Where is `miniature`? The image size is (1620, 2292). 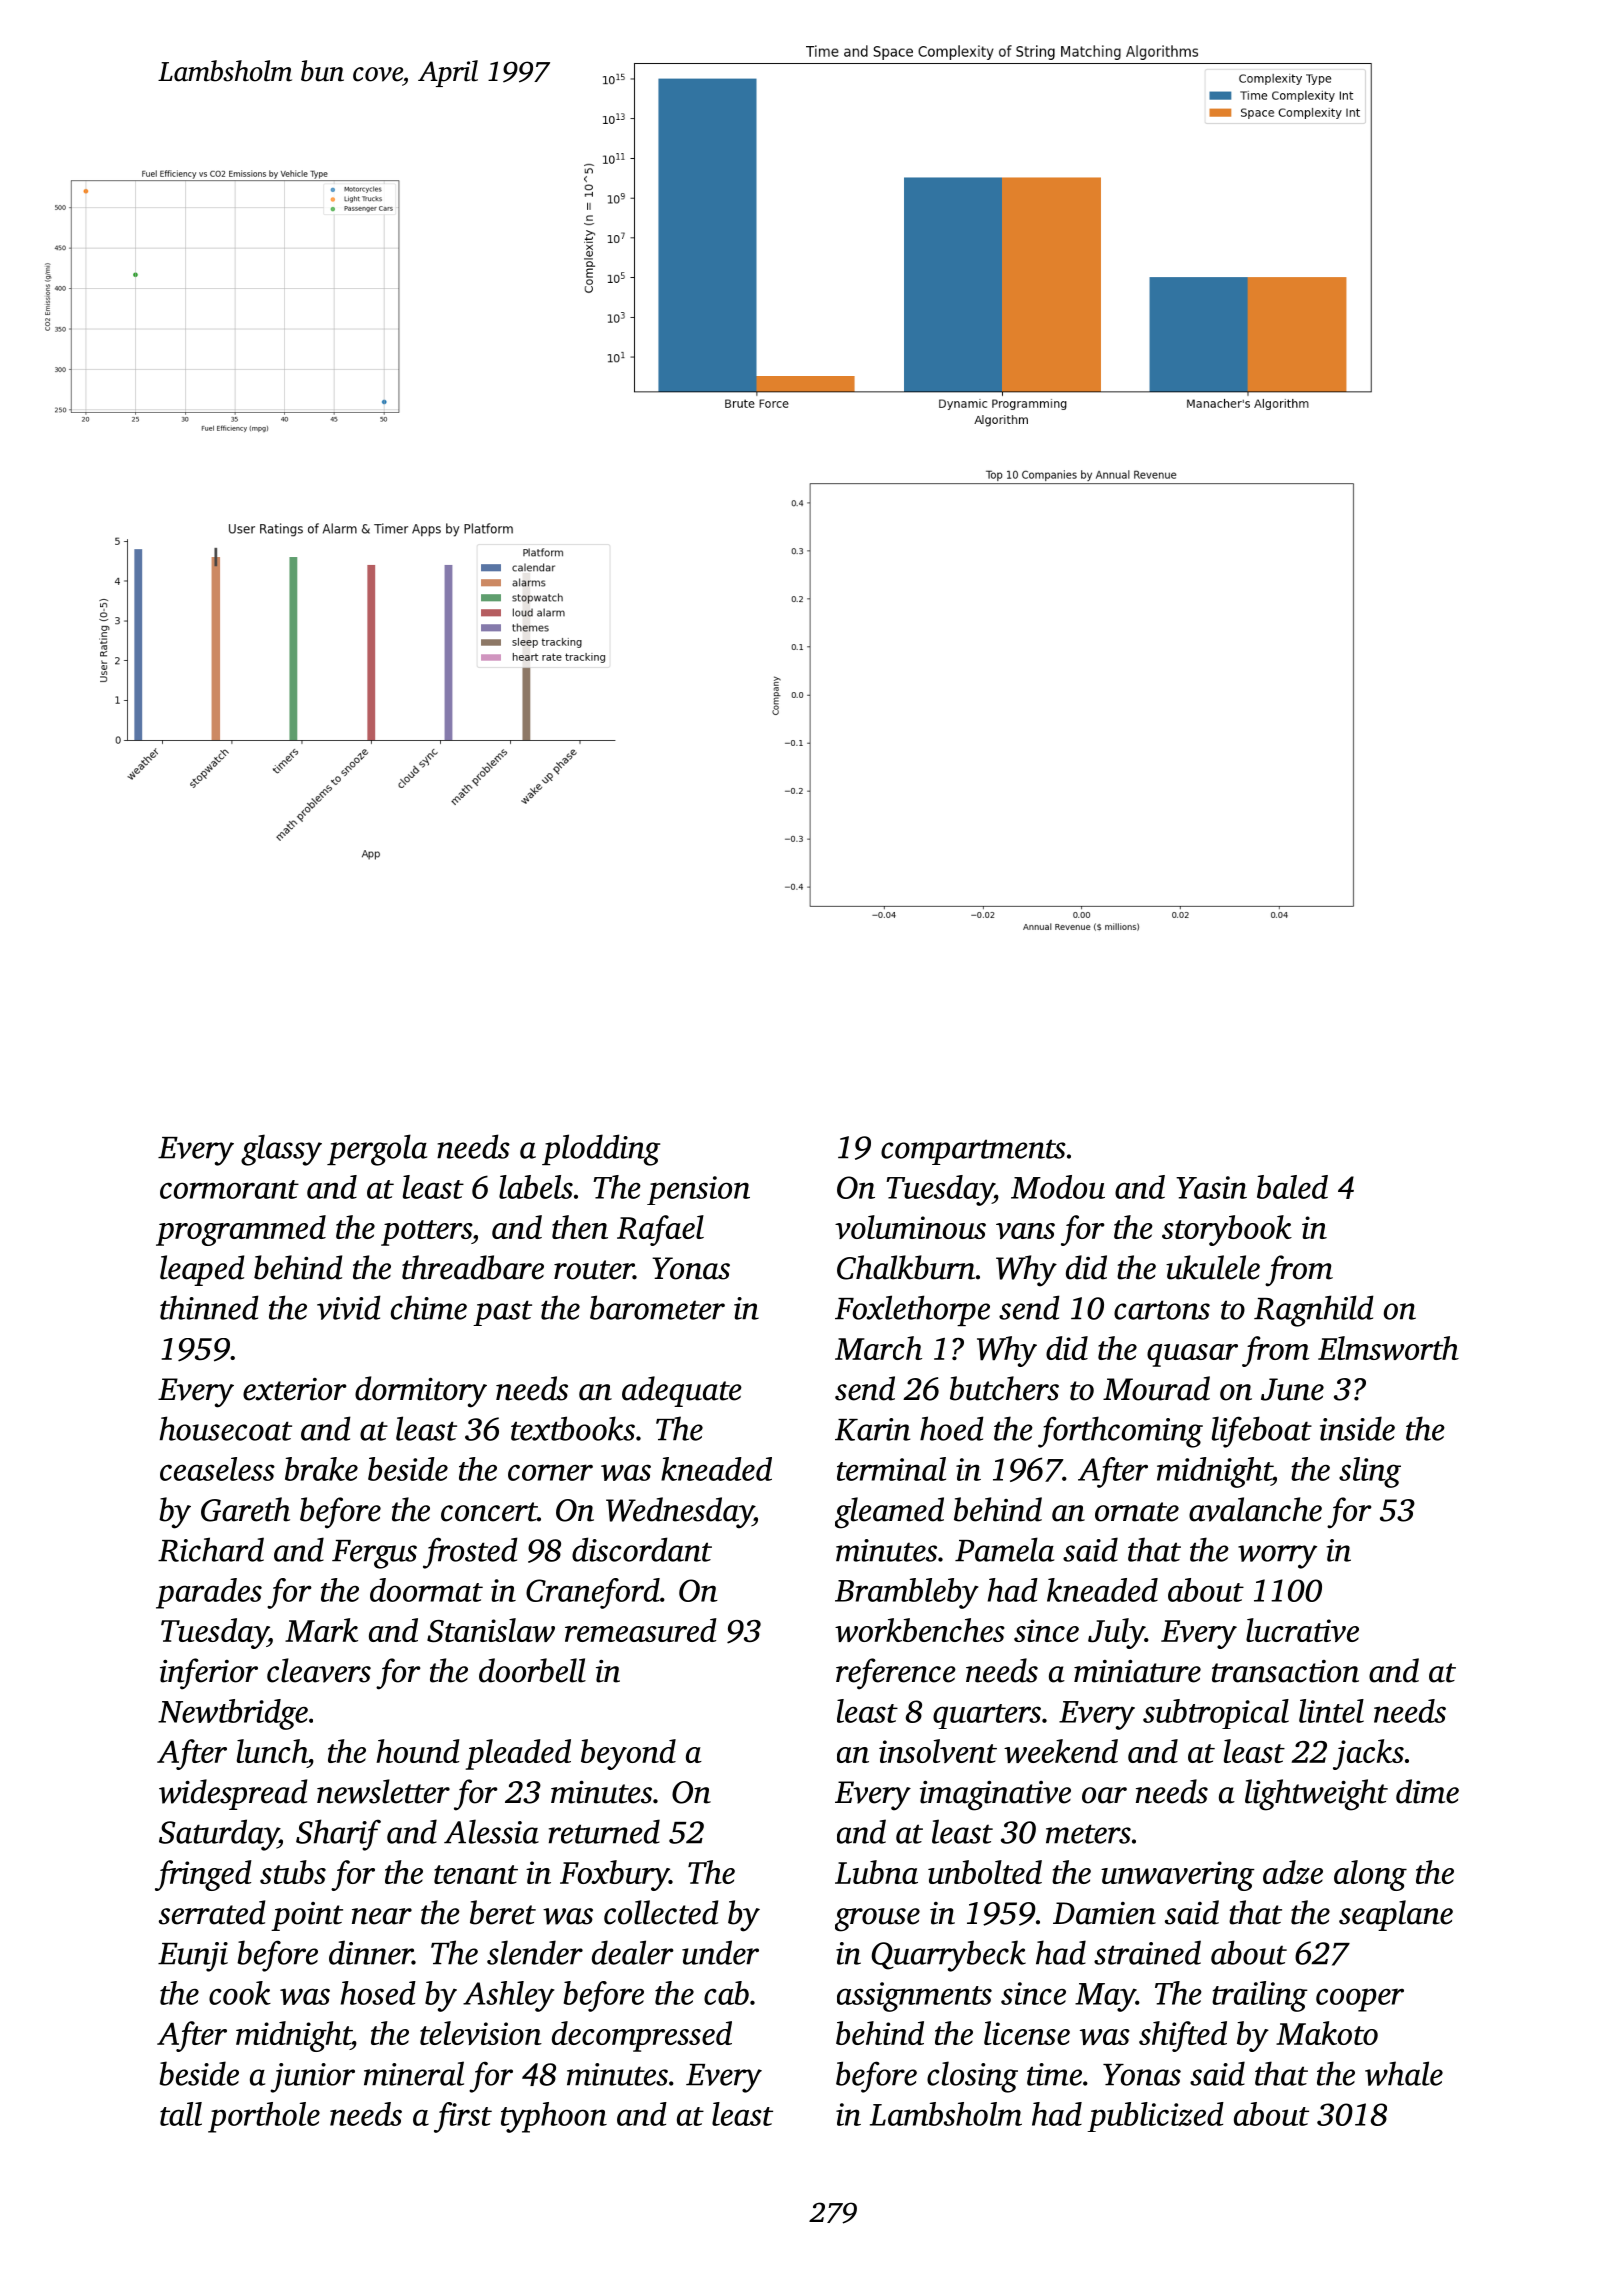
miniature is located at coordinates (1137, 1671).
